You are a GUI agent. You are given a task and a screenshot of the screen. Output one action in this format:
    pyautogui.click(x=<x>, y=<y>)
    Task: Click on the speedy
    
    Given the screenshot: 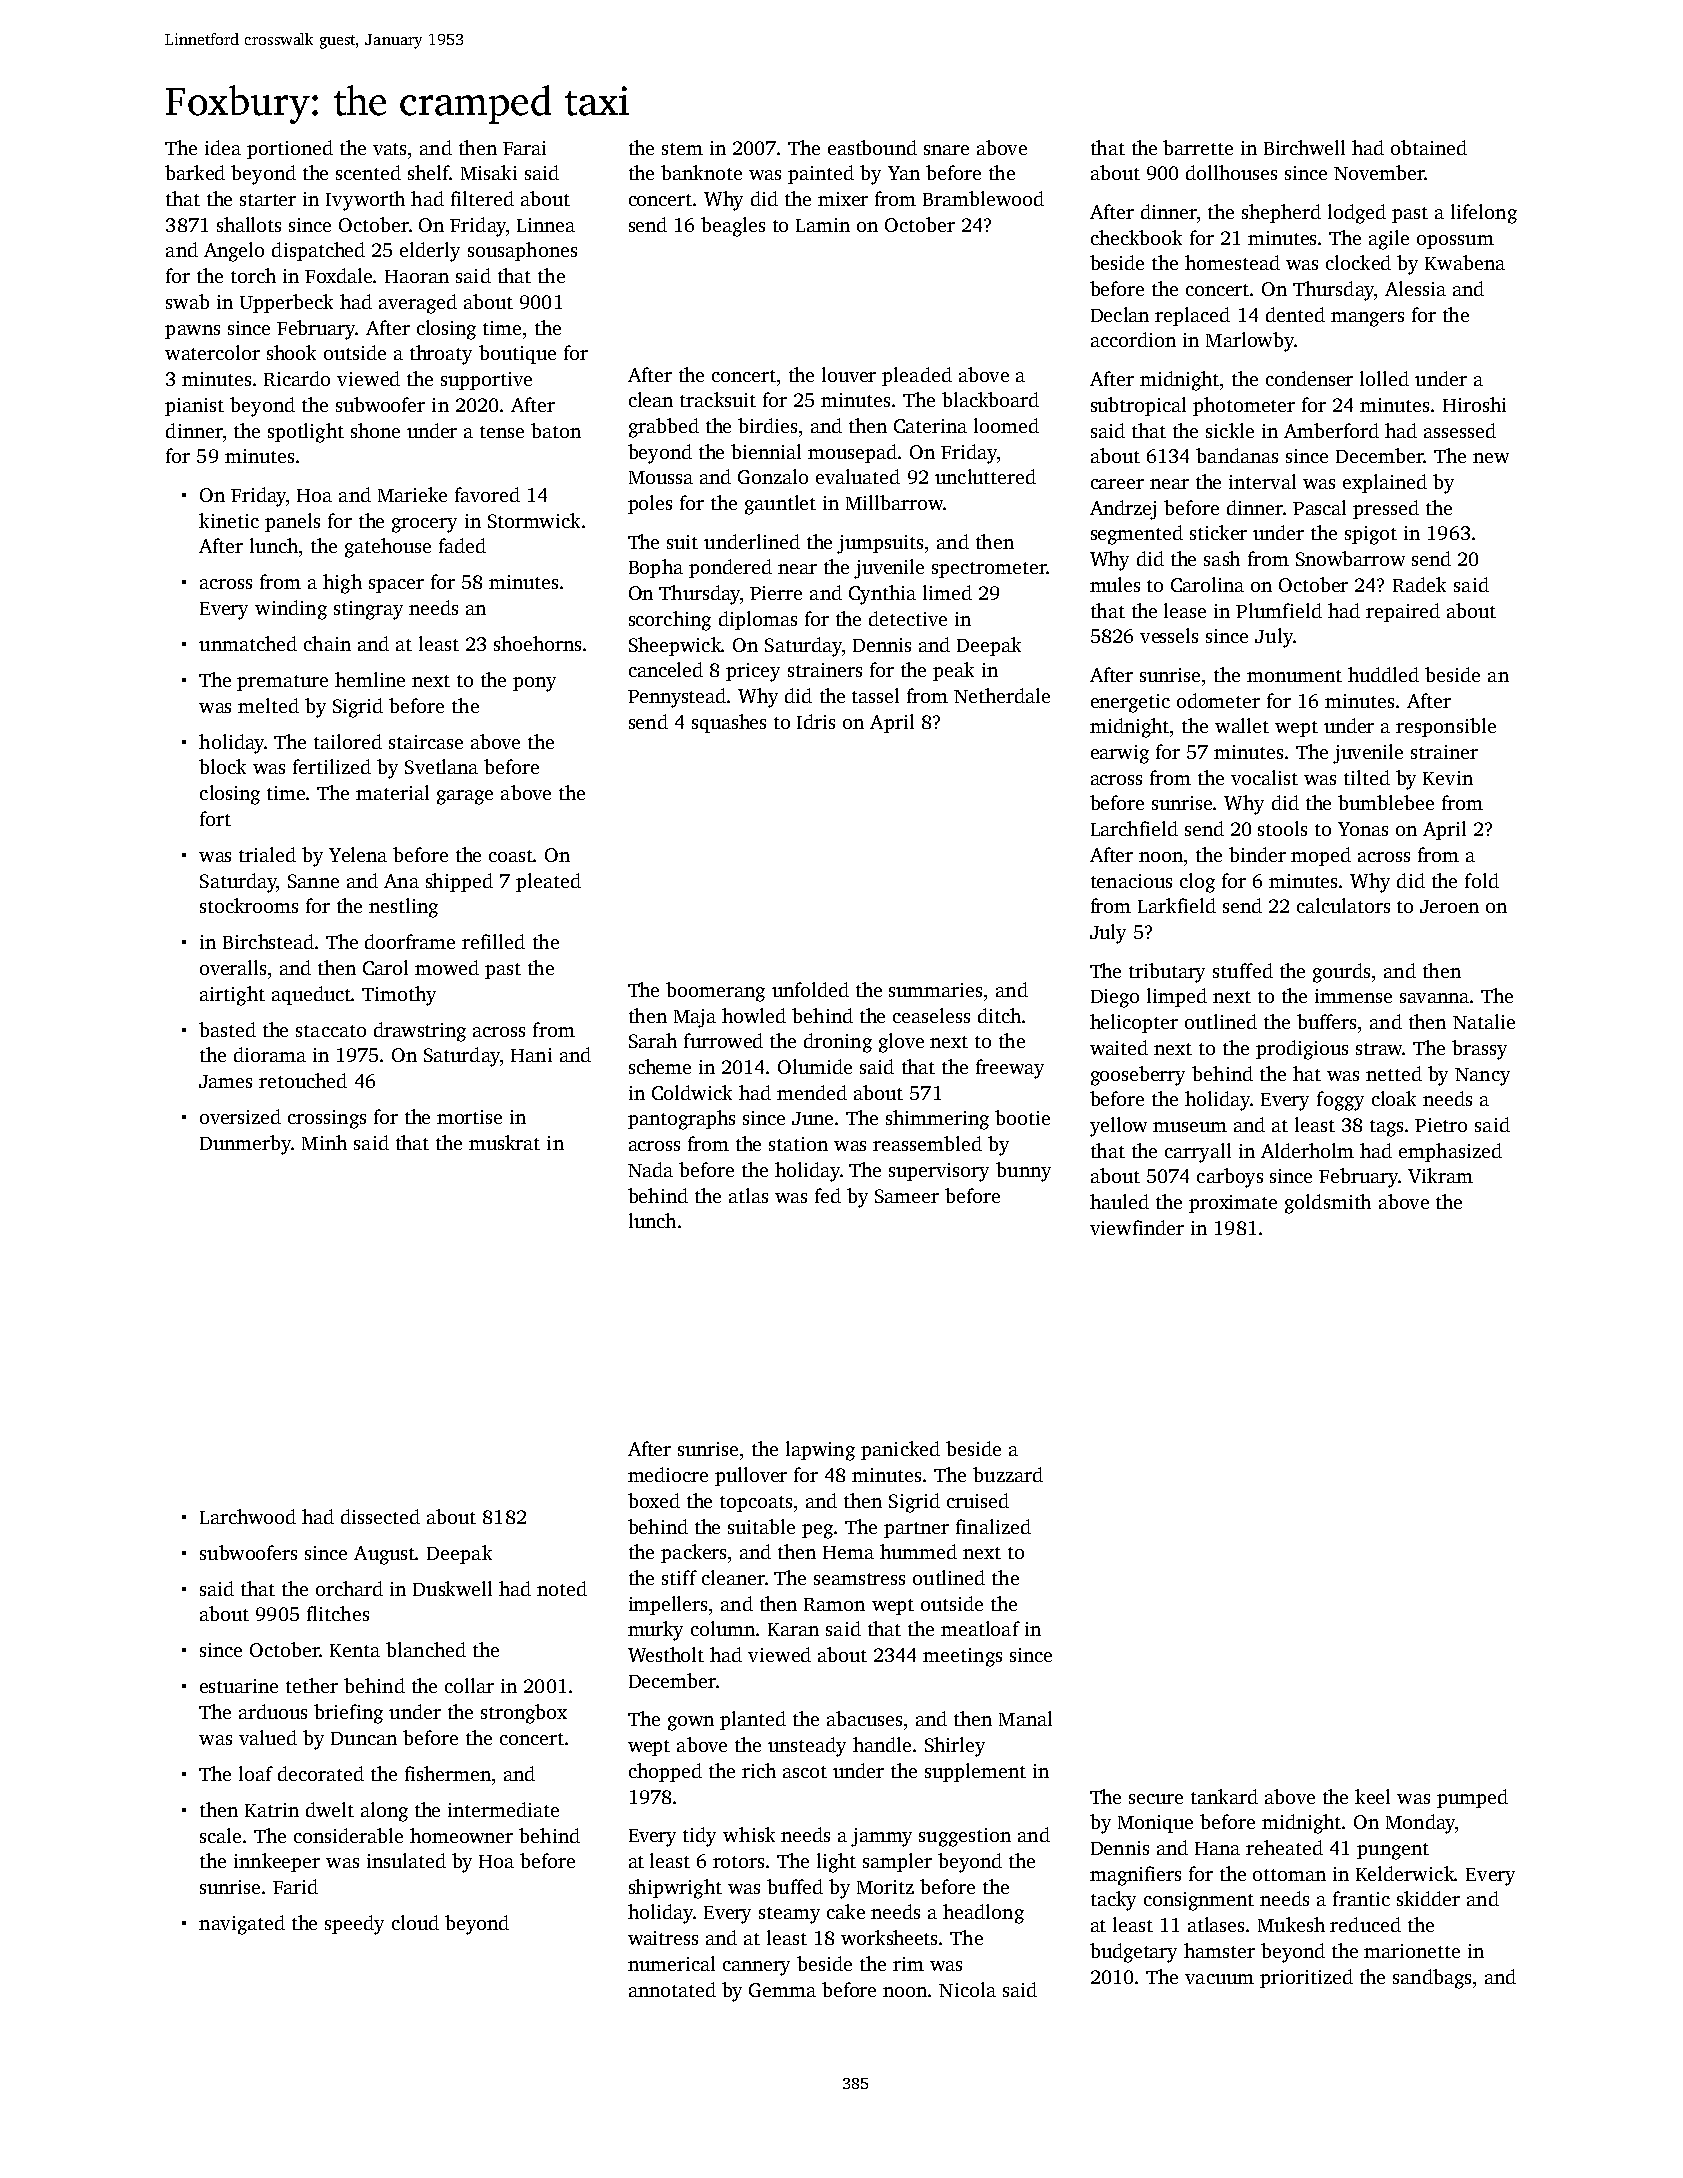 What is the action you would take?
    pyautogui.click(x=354, y=1925)
